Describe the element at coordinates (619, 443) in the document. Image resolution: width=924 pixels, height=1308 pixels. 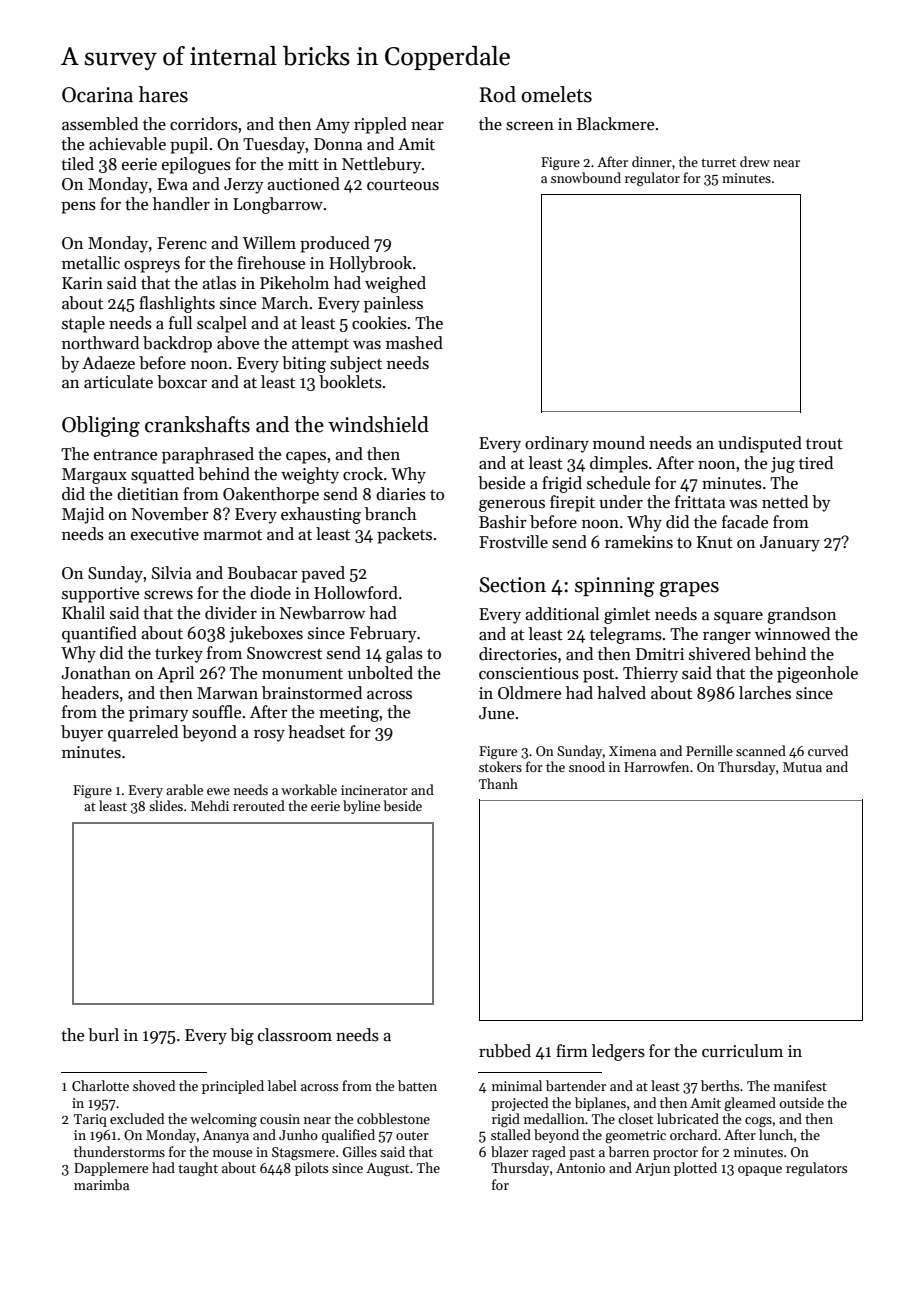
I see `mound` at that location.
